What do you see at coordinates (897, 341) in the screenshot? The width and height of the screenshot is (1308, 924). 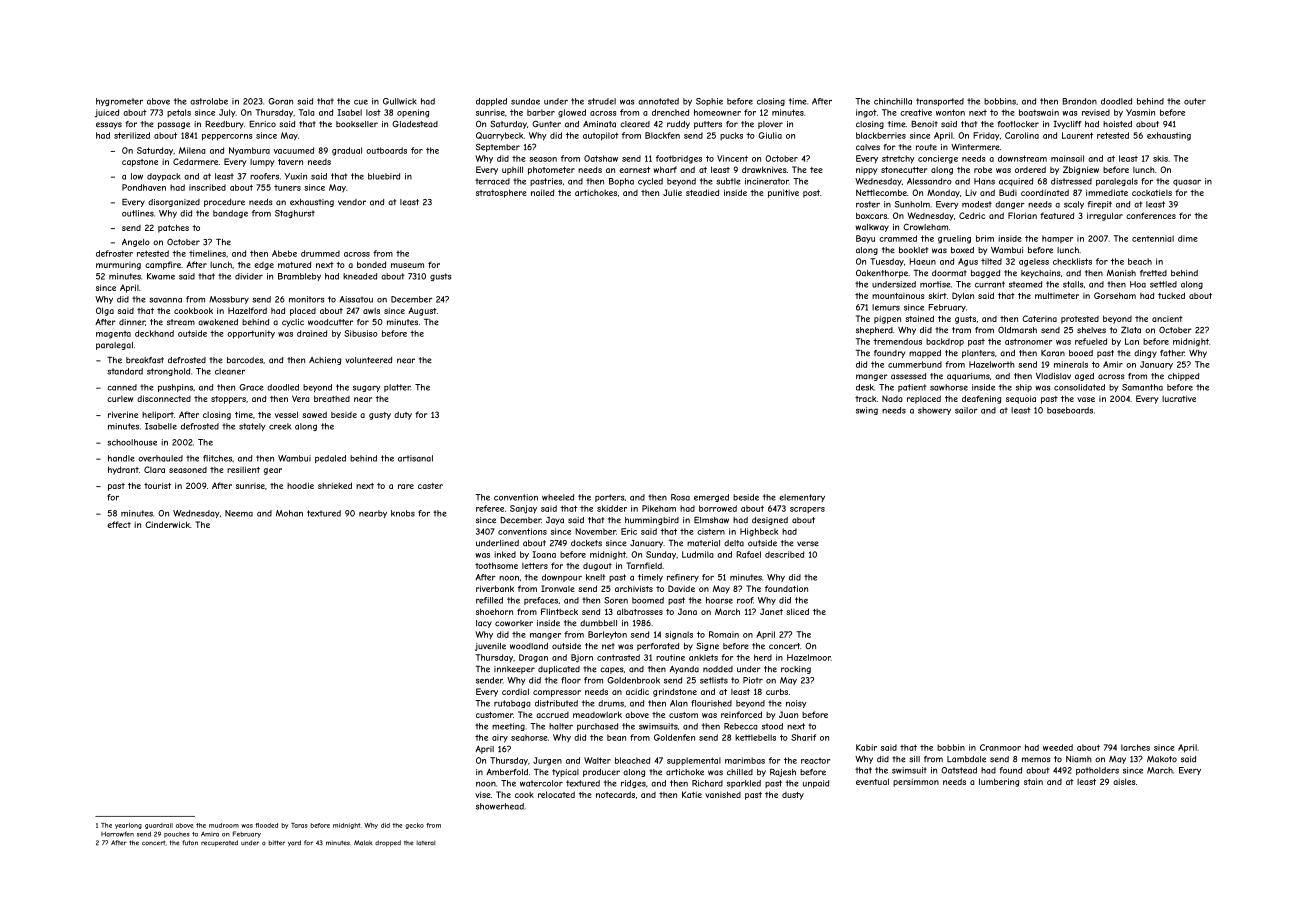 I see `tremendous` at bounding box center [897, 341].
